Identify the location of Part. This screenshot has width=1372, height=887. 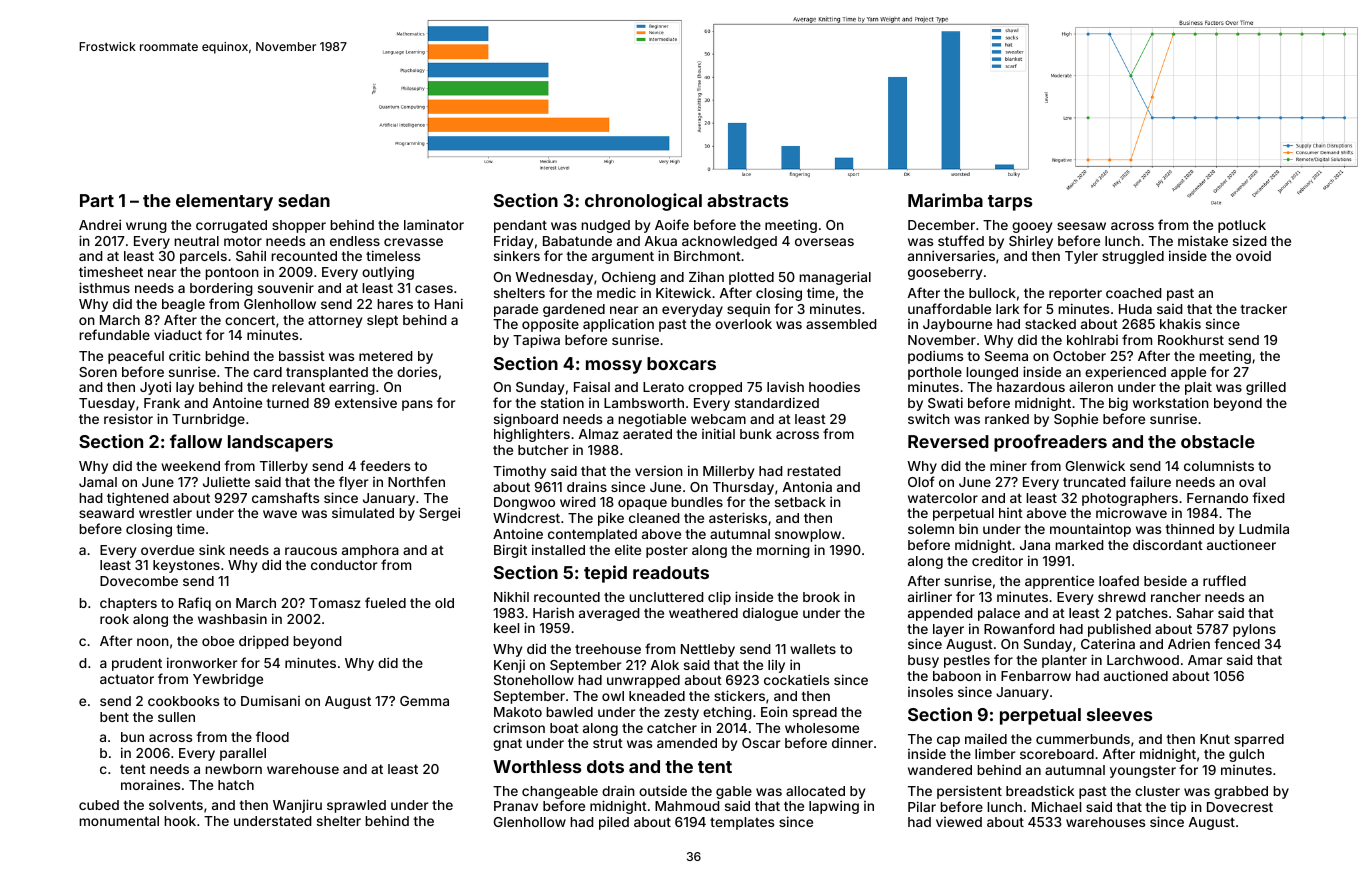
(97, 200).
